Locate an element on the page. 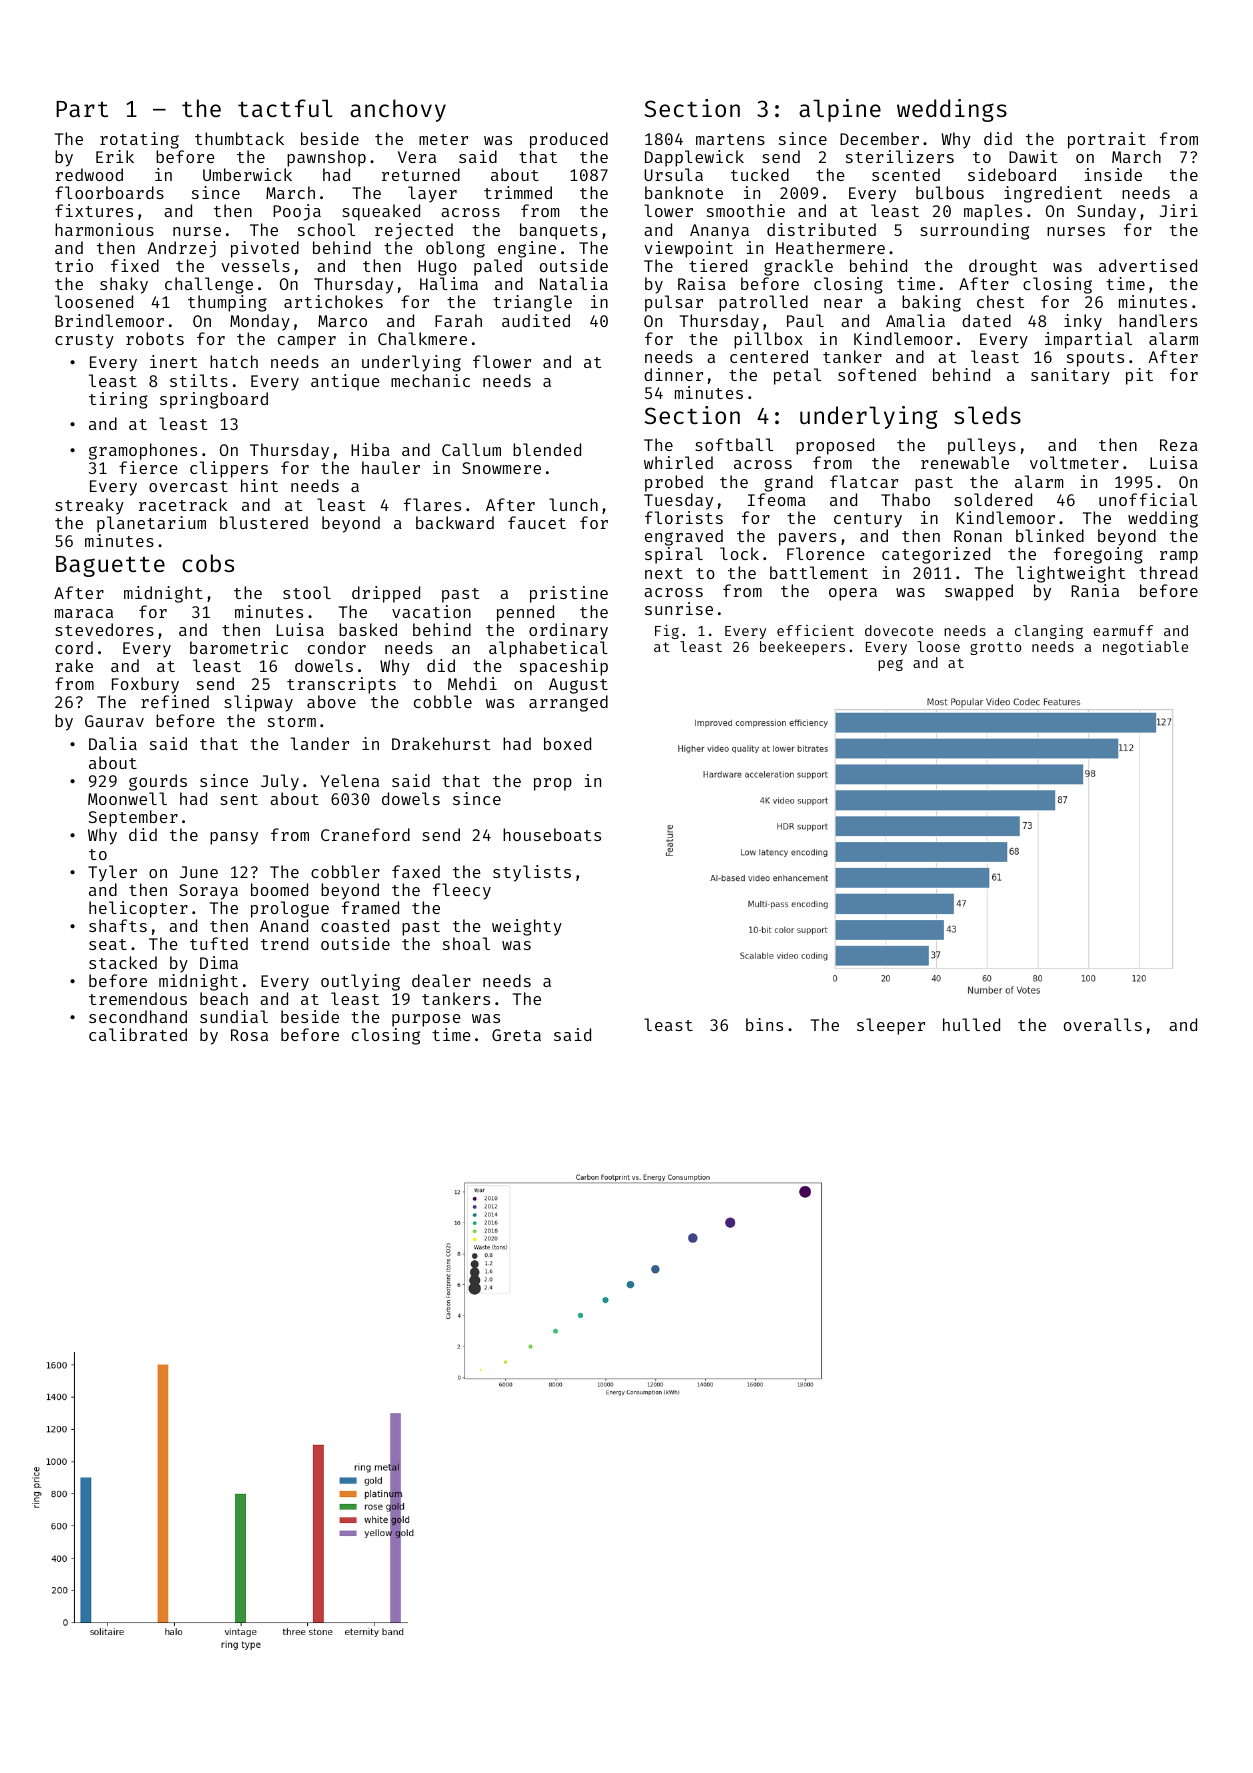 This image has width=1253, height=1773. portrait is located at coordinates (1107, 140).
